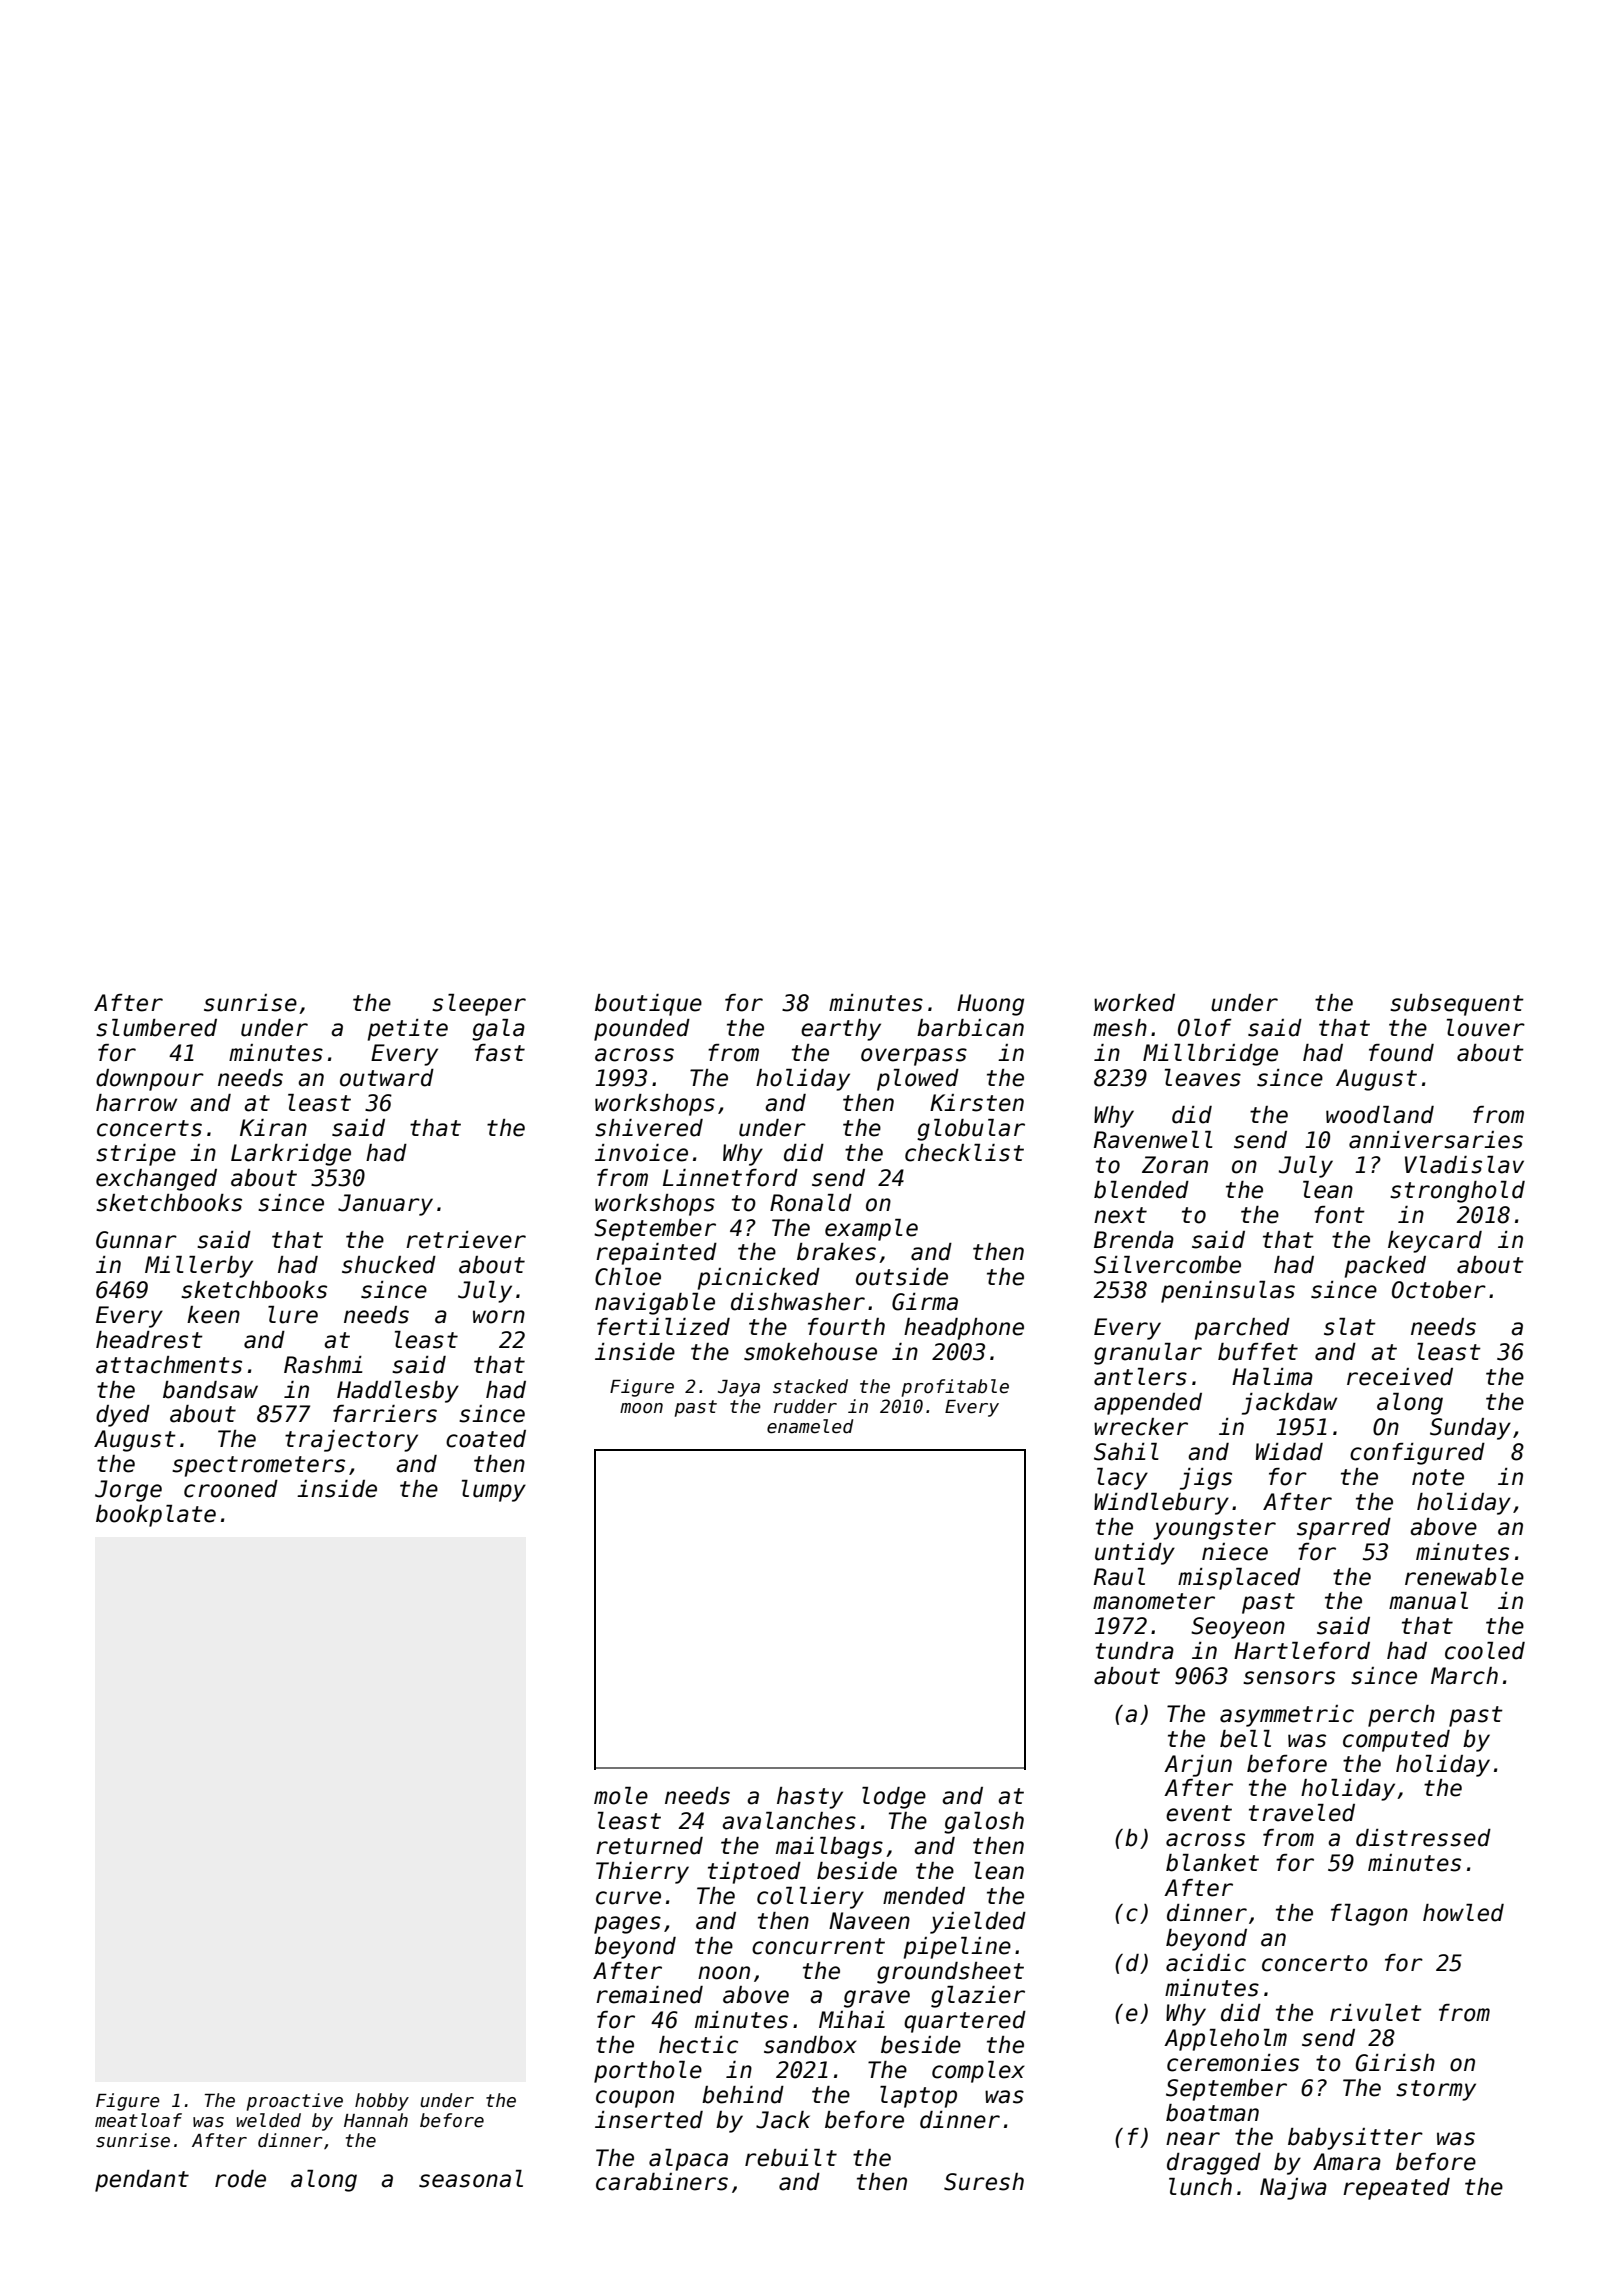 This screenshot has width=1620, height=2292. What do you see at coordinates (810, 1352) in the screenshot?
I see `smokehouse` at bounding box center [810, 1352].
